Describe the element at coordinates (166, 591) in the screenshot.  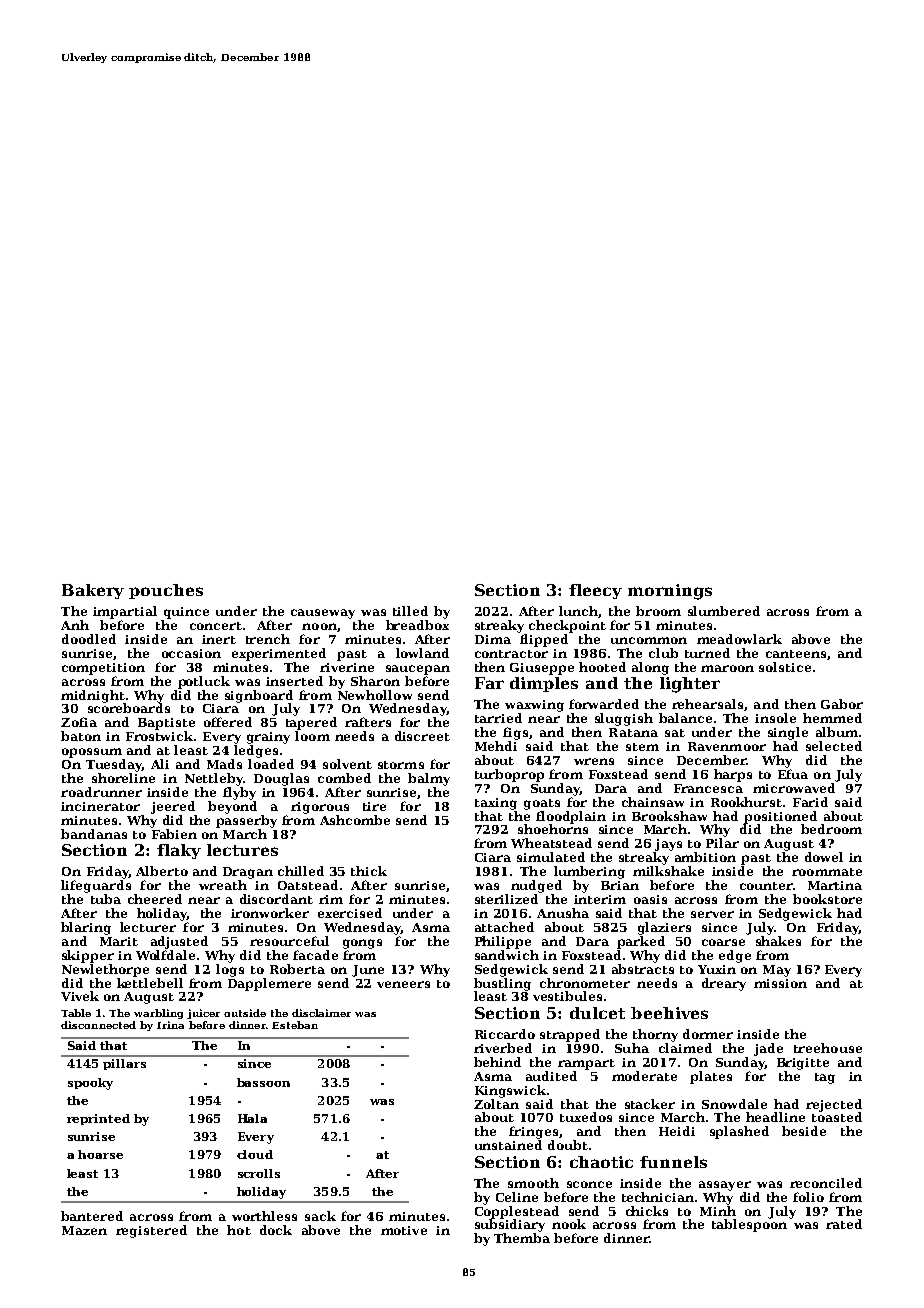
I see `pouches` at that location.
